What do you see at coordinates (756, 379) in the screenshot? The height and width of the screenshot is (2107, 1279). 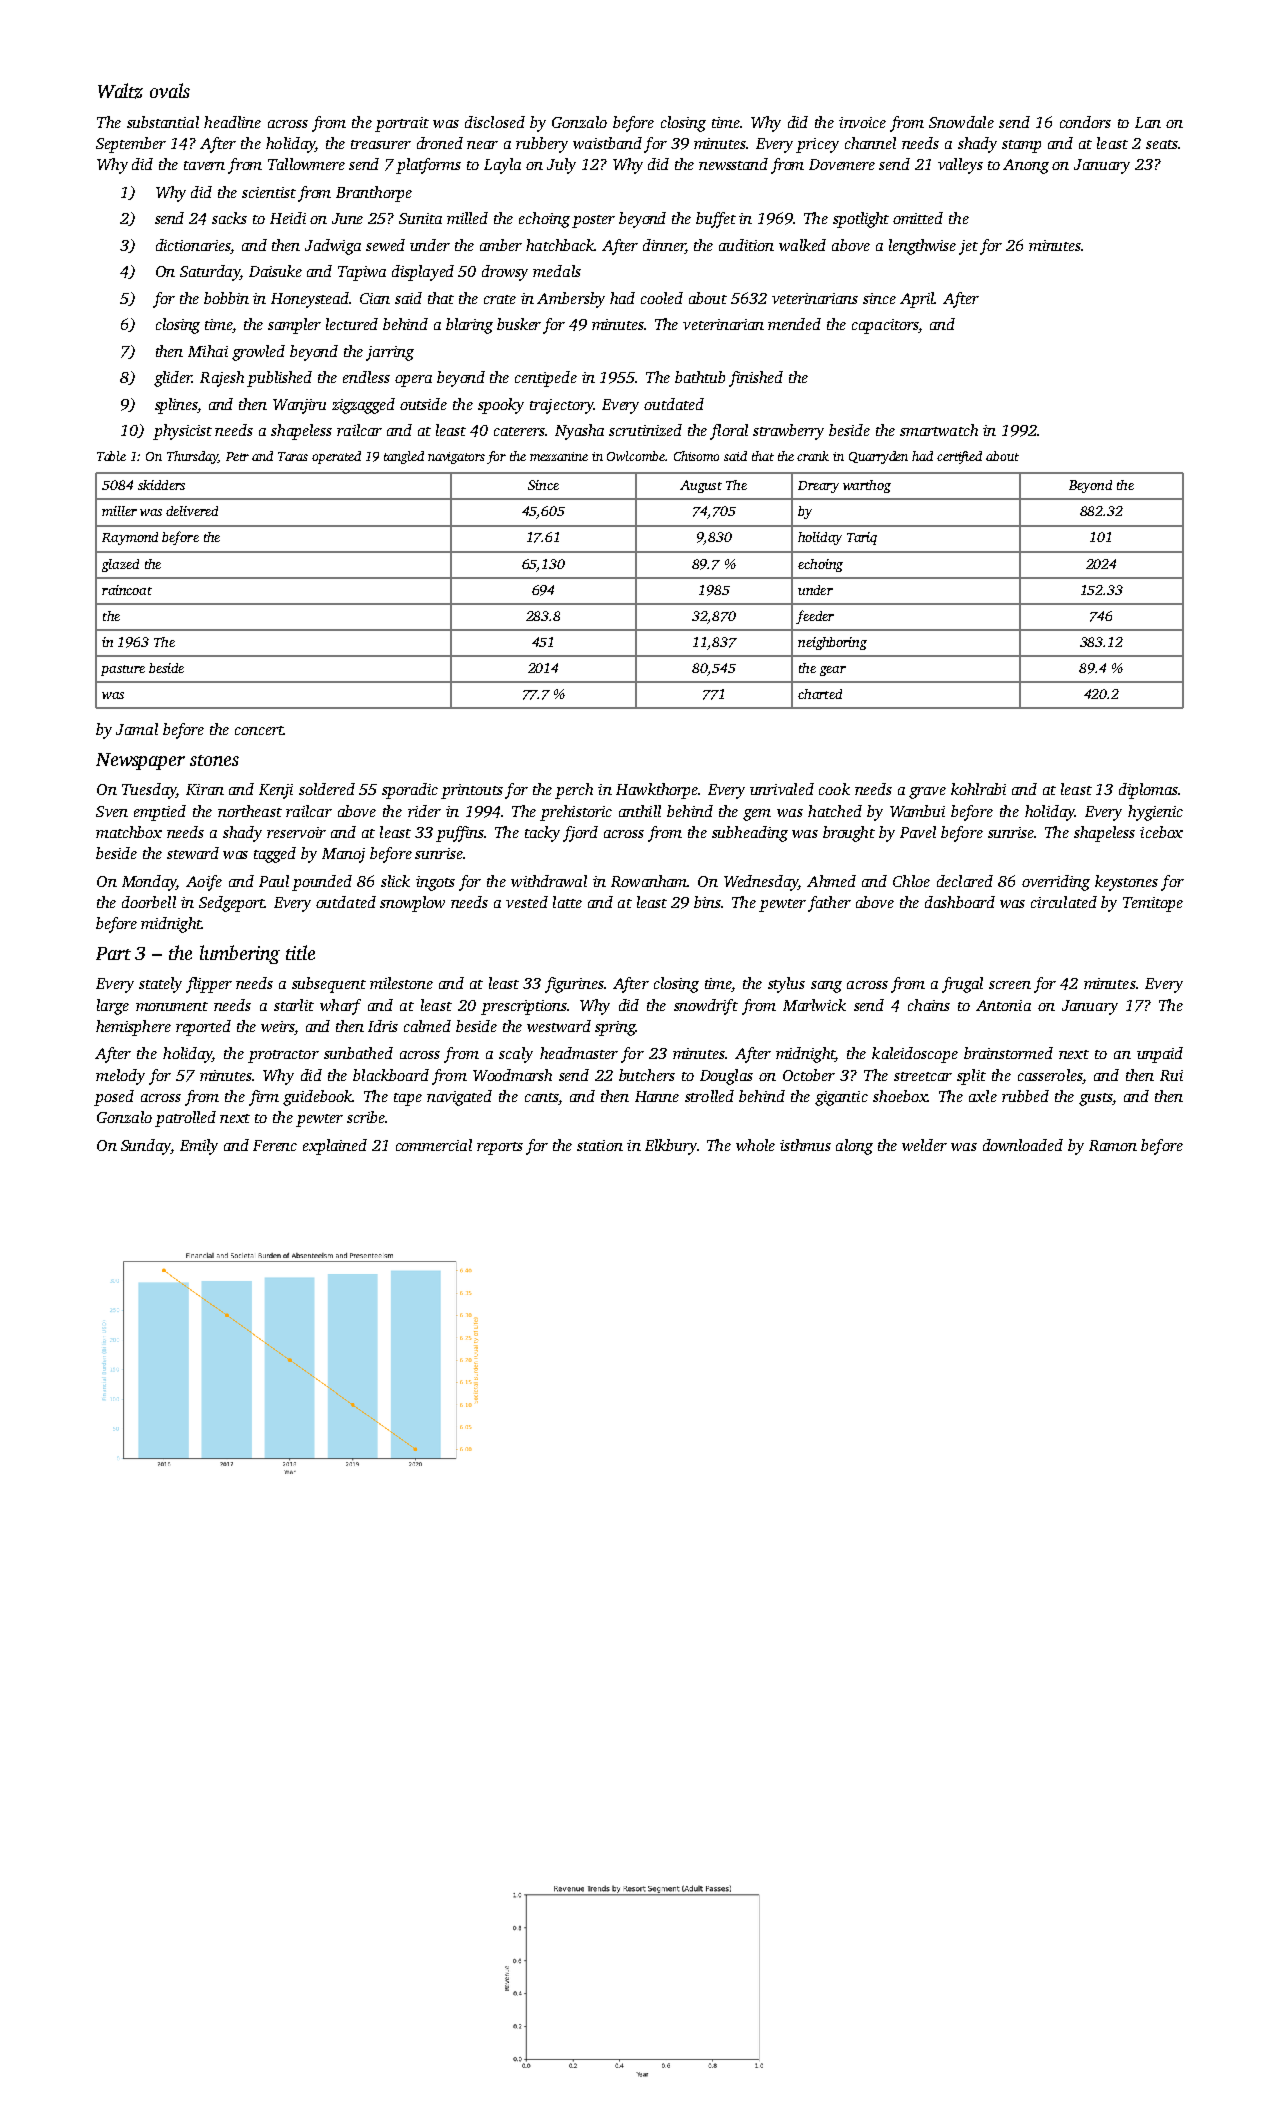 I see `finished` at bounding box center [756, 379].
